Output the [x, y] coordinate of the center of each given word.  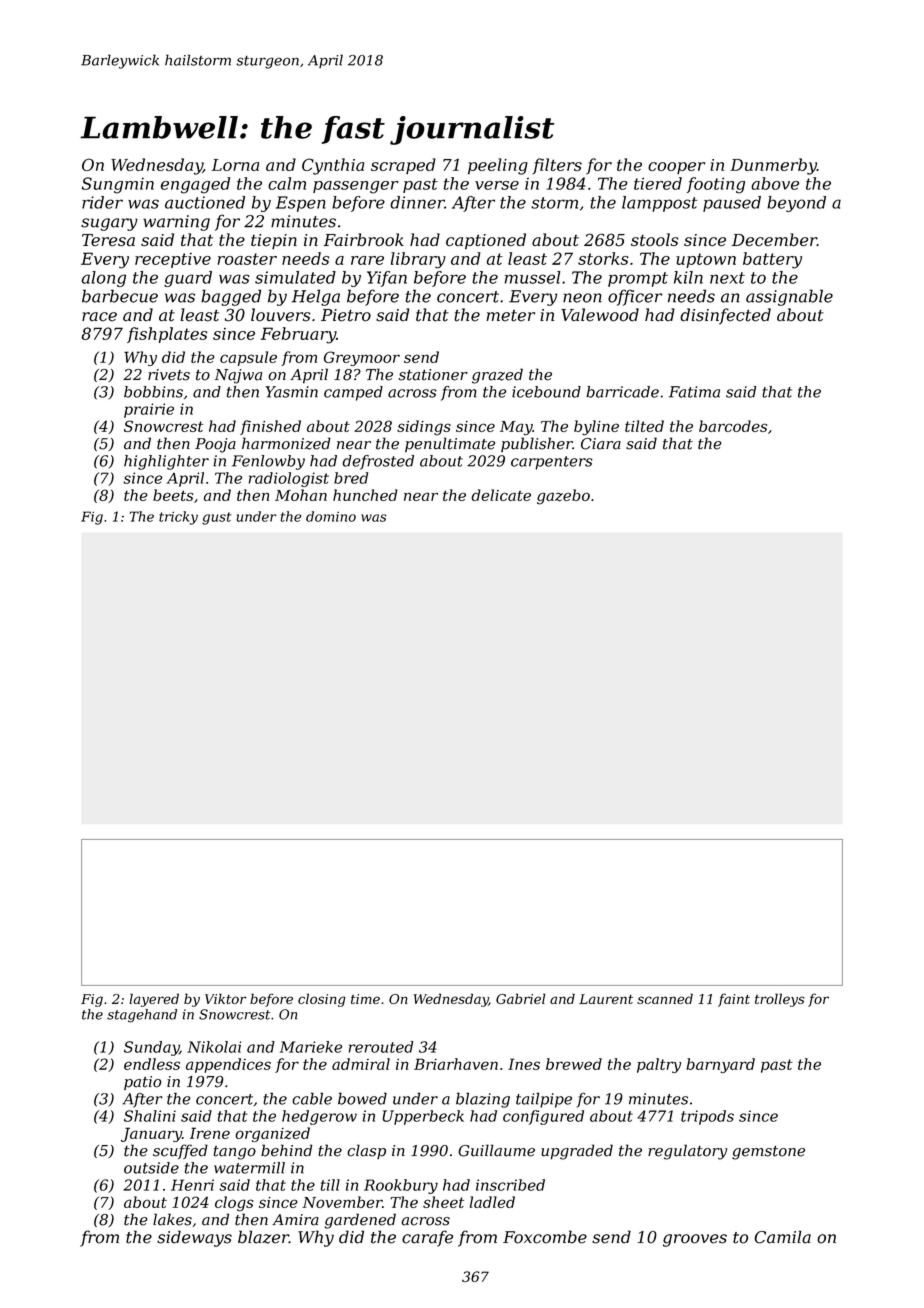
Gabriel [520, 998]
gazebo [563, 497]
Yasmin [292, 392]
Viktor [226, 998]
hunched [365, 495]
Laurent [606, 999]
